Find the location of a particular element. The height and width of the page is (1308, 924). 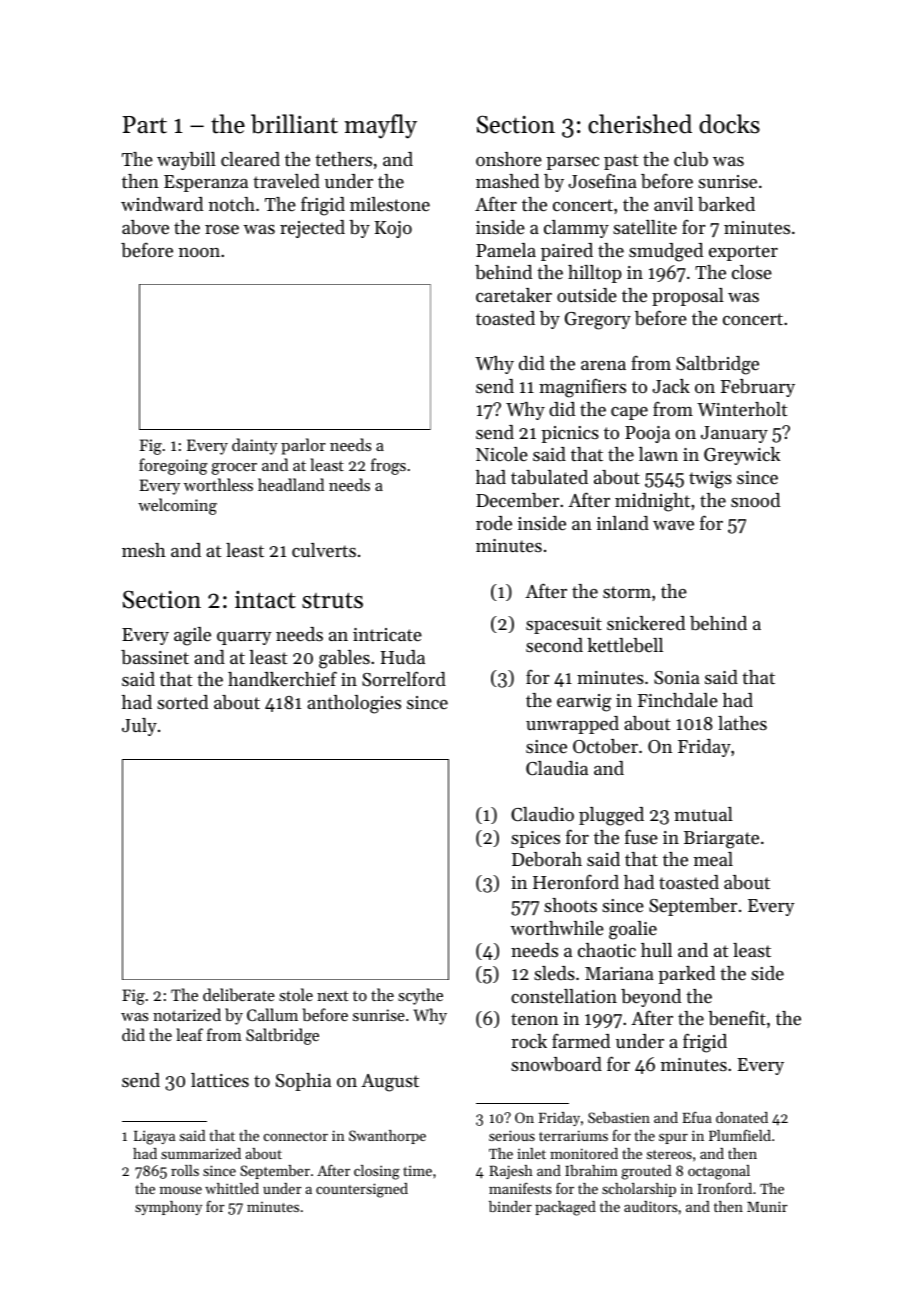

rejected is located at coordinates (312, 229).
